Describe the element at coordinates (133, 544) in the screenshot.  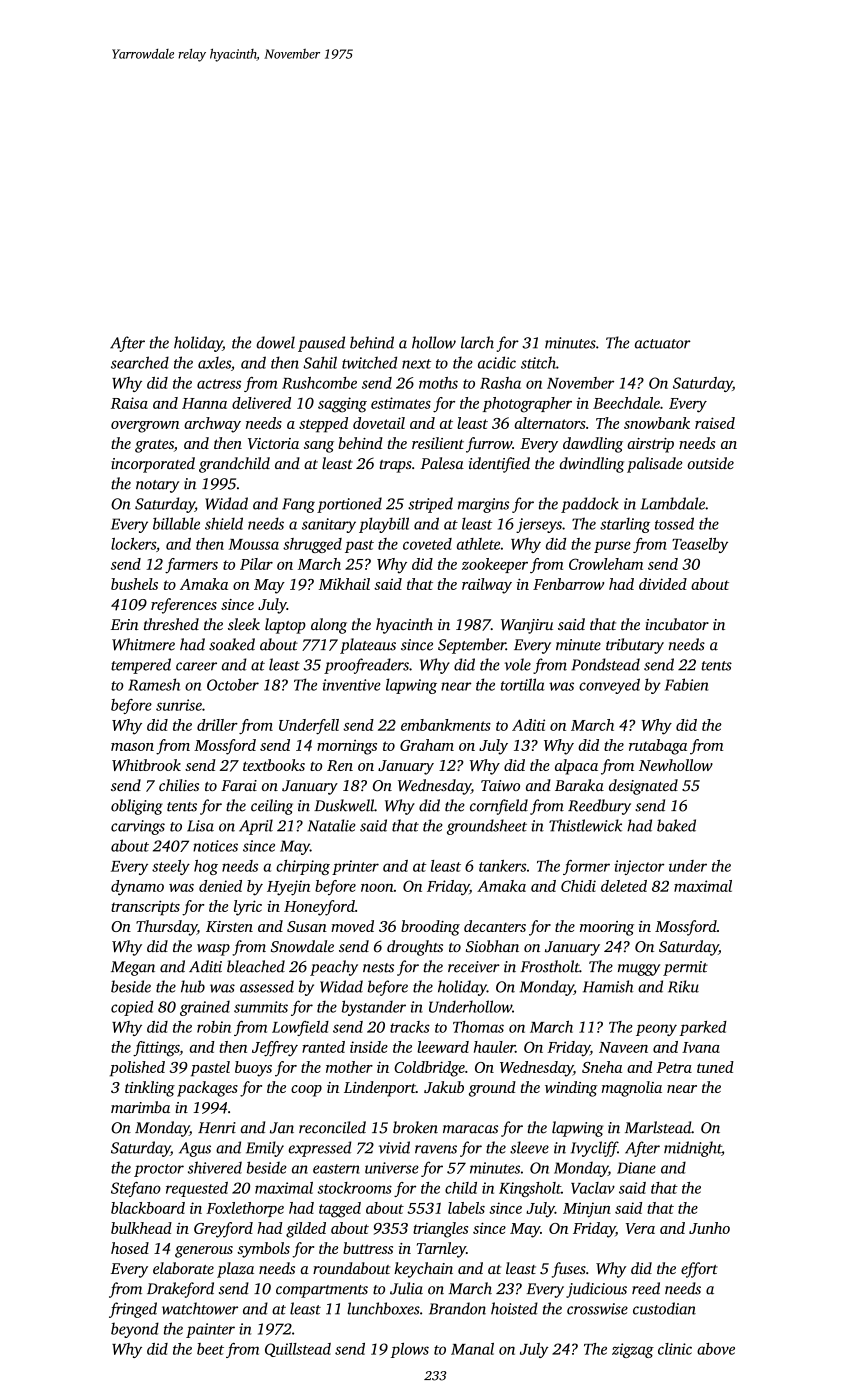
I see `lockers` at that location.
